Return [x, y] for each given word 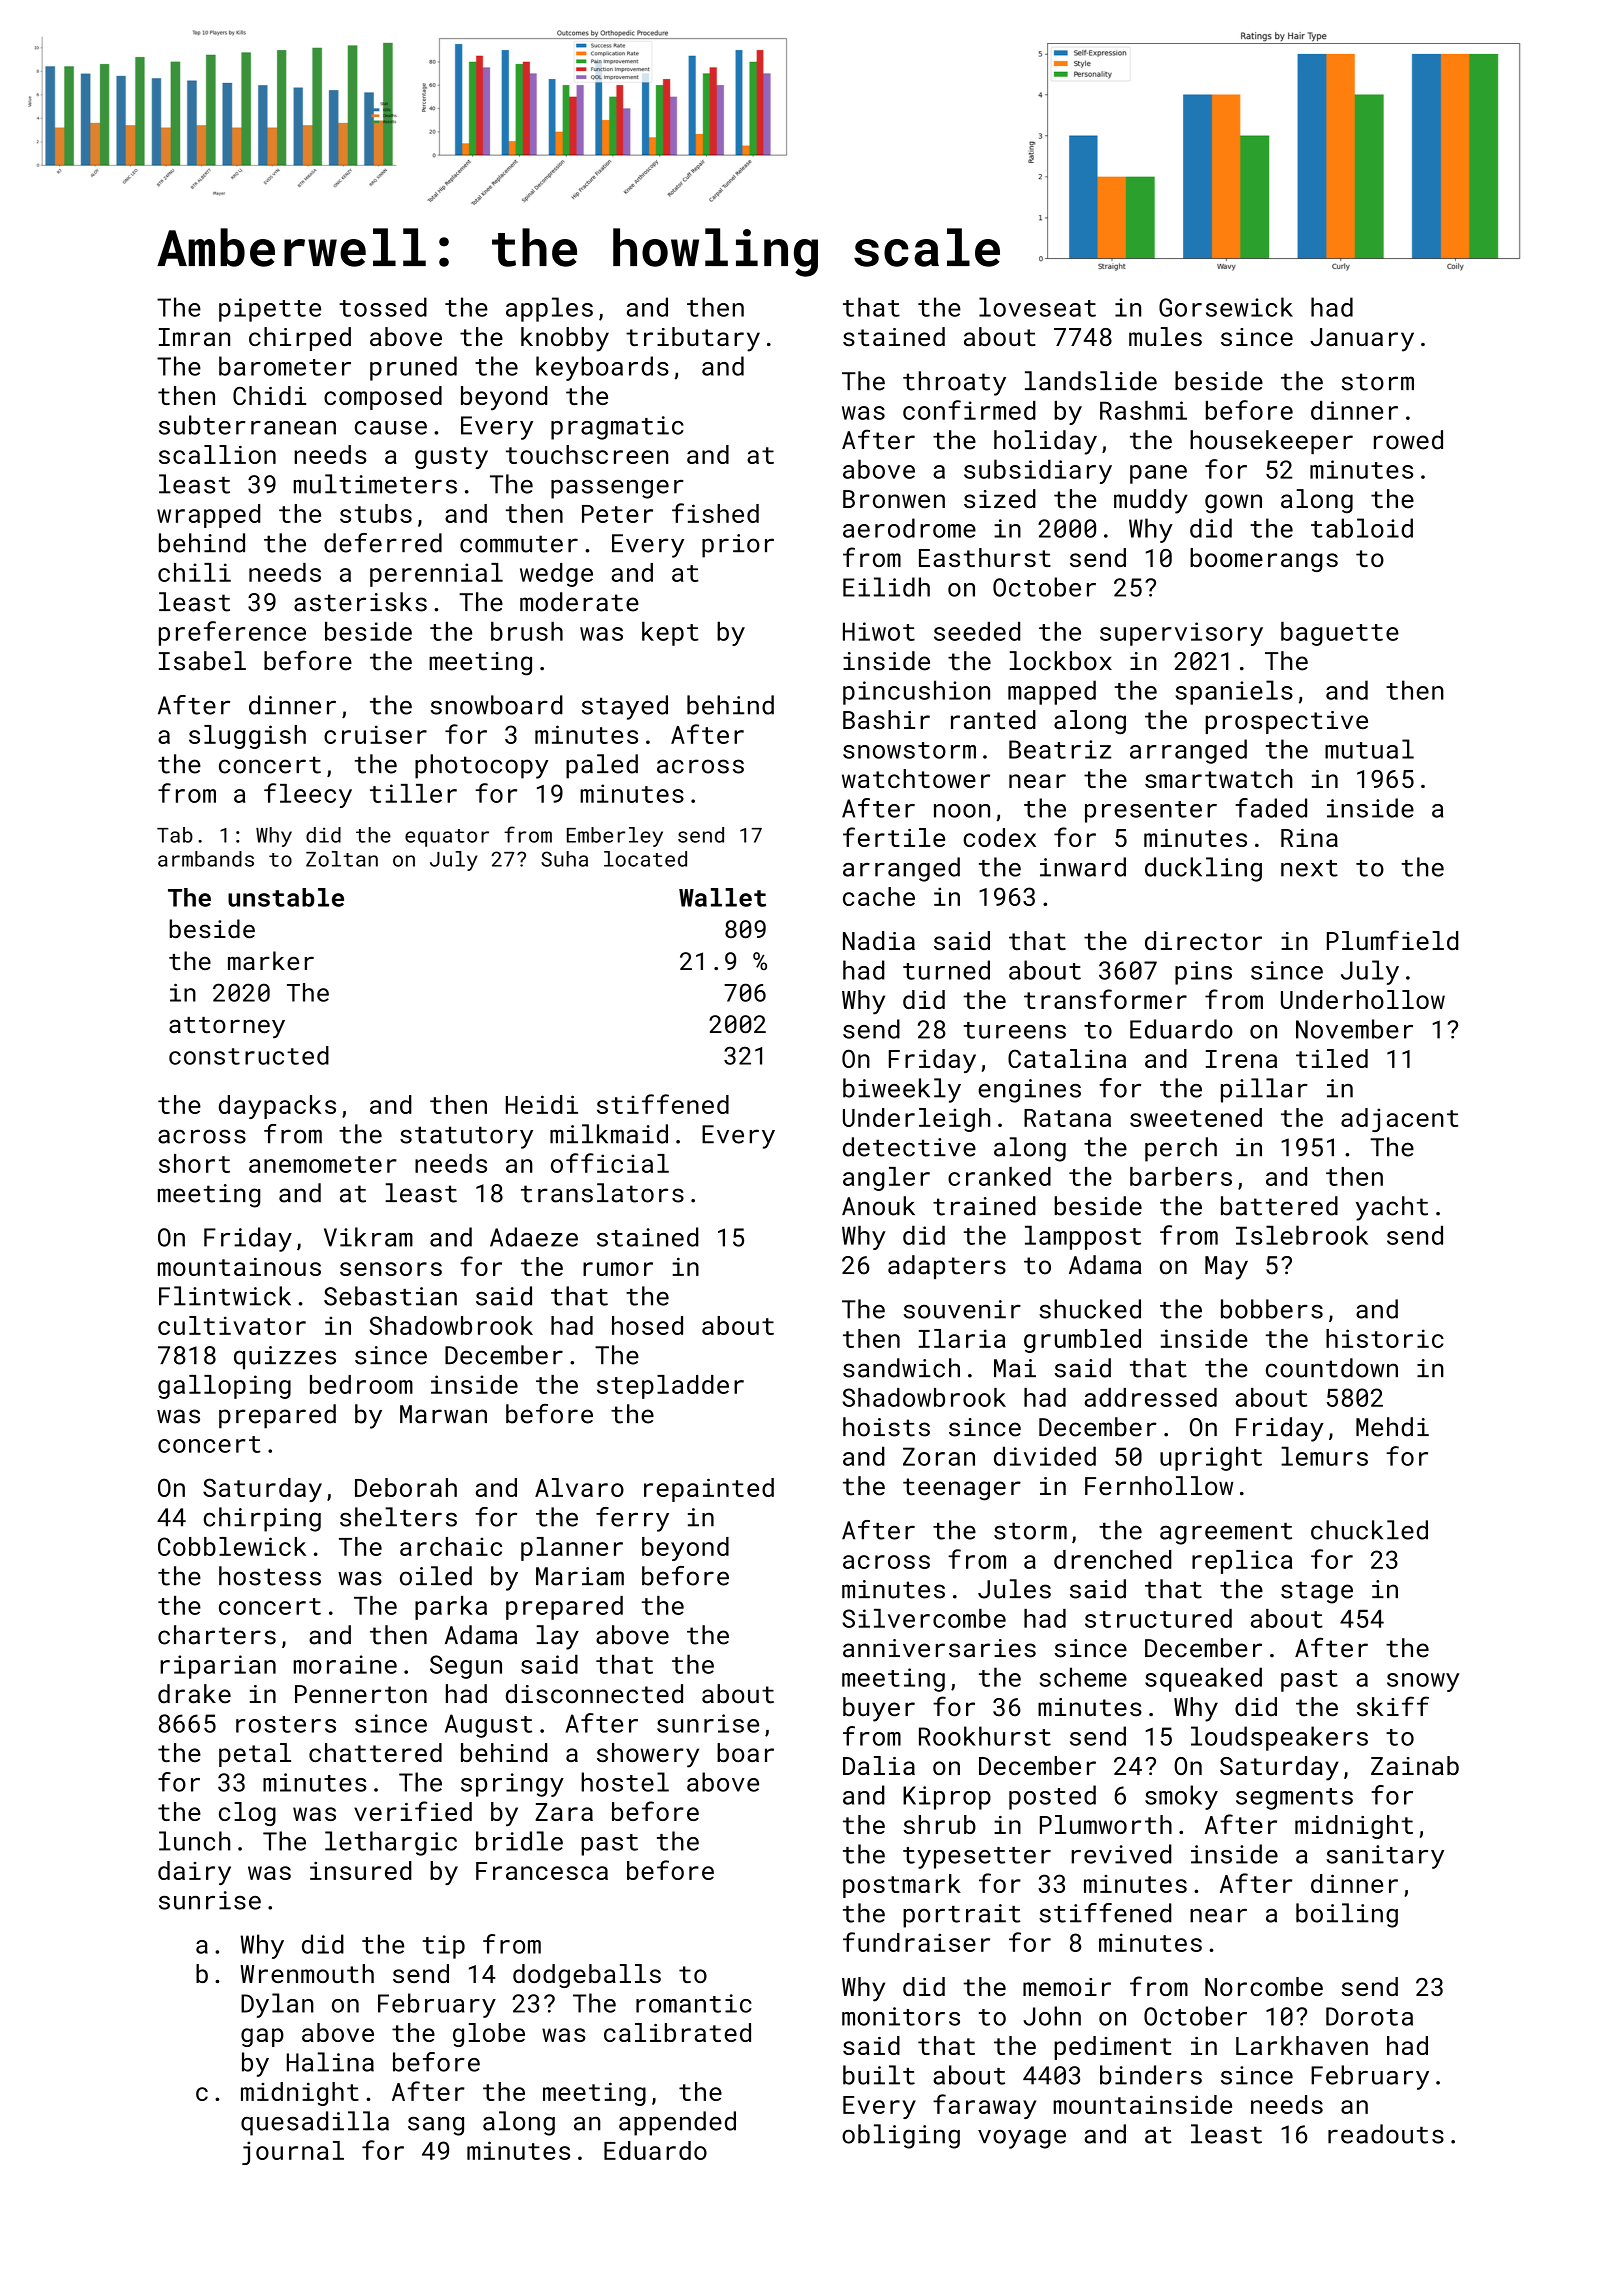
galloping [224, 1387]
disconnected [594, 1694]
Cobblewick [232, 1546]
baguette [1340, 633]
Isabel [202, 661]
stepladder [670, 1387]
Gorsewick [1226, 307]
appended [677, 2123]
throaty [954, 383]
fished [715, 513]
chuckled [1369, 1530]
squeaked [1203, 1679]
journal [293, 2153]
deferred [383, 543]
